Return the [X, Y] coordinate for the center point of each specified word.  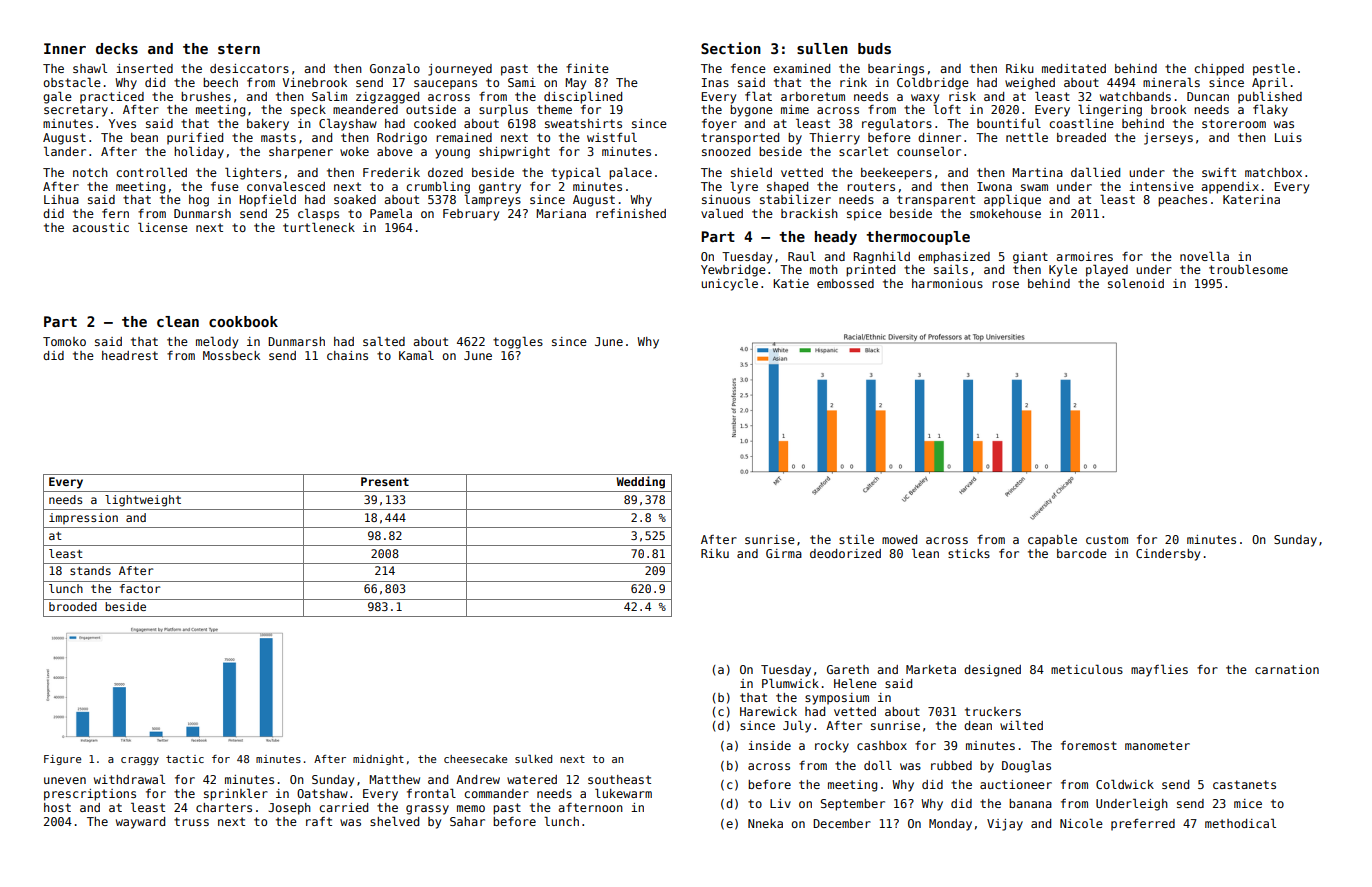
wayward [140, 823]
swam [1034, 187]
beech [220, 82]
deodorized [845, 553]
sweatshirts [583, 123]
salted [384, 341]
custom [1107, 539]
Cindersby [1168, 555]
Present [385, 481]
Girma [784, 553]
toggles [518, 343]
